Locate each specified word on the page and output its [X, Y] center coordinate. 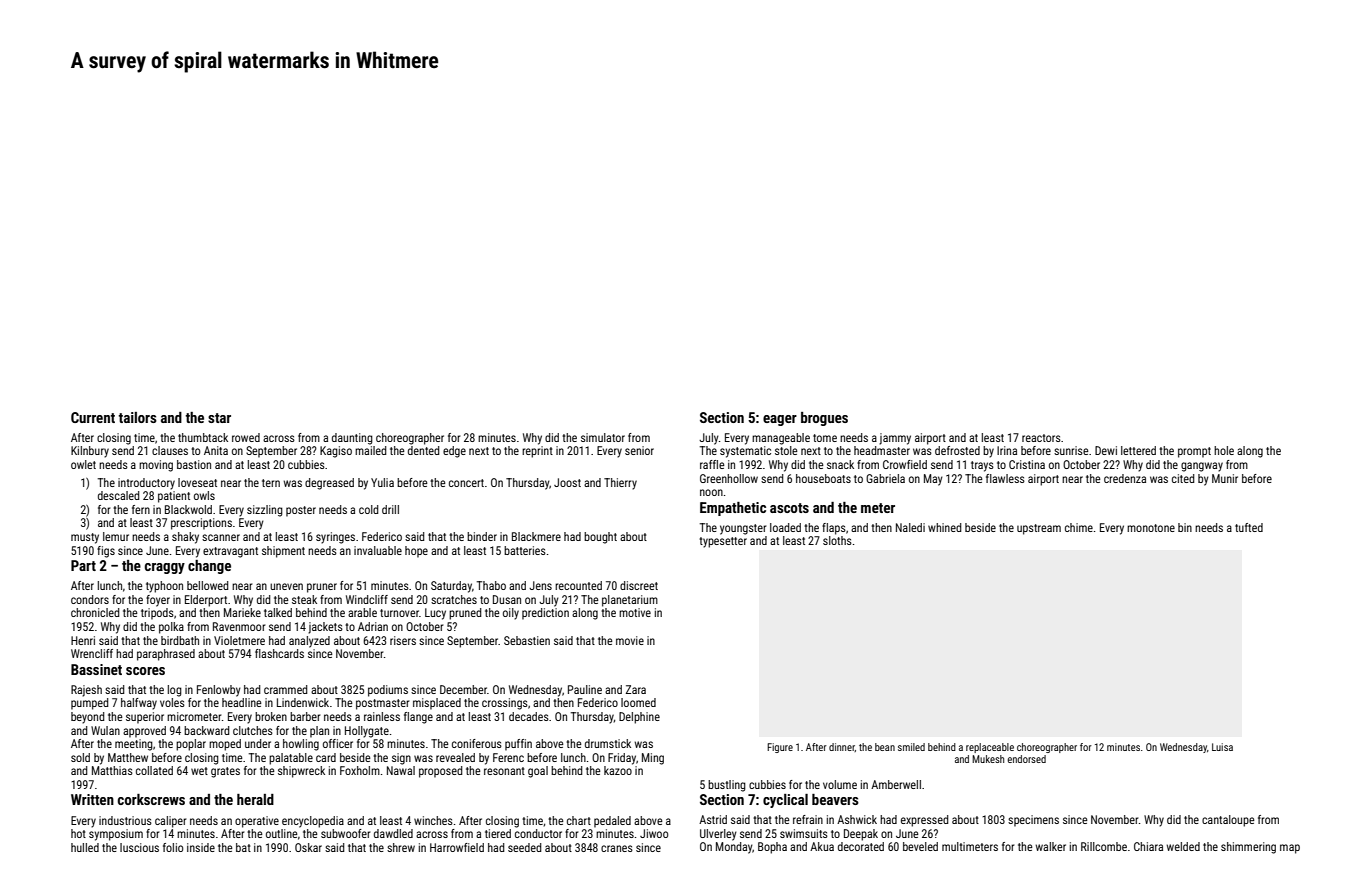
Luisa [1222, 747]
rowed [246, 437]
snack [840, 464]
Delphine [639, 718]
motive [635, 612]
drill [390, 509]
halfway [139, 704]
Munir [1225, 478]
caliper [170, 822]
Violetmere [239, 640]
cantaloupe [1228, 821]
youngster [743, 529]
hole [1224, 450]
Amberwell [896, 784]
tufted [1249, 527]
